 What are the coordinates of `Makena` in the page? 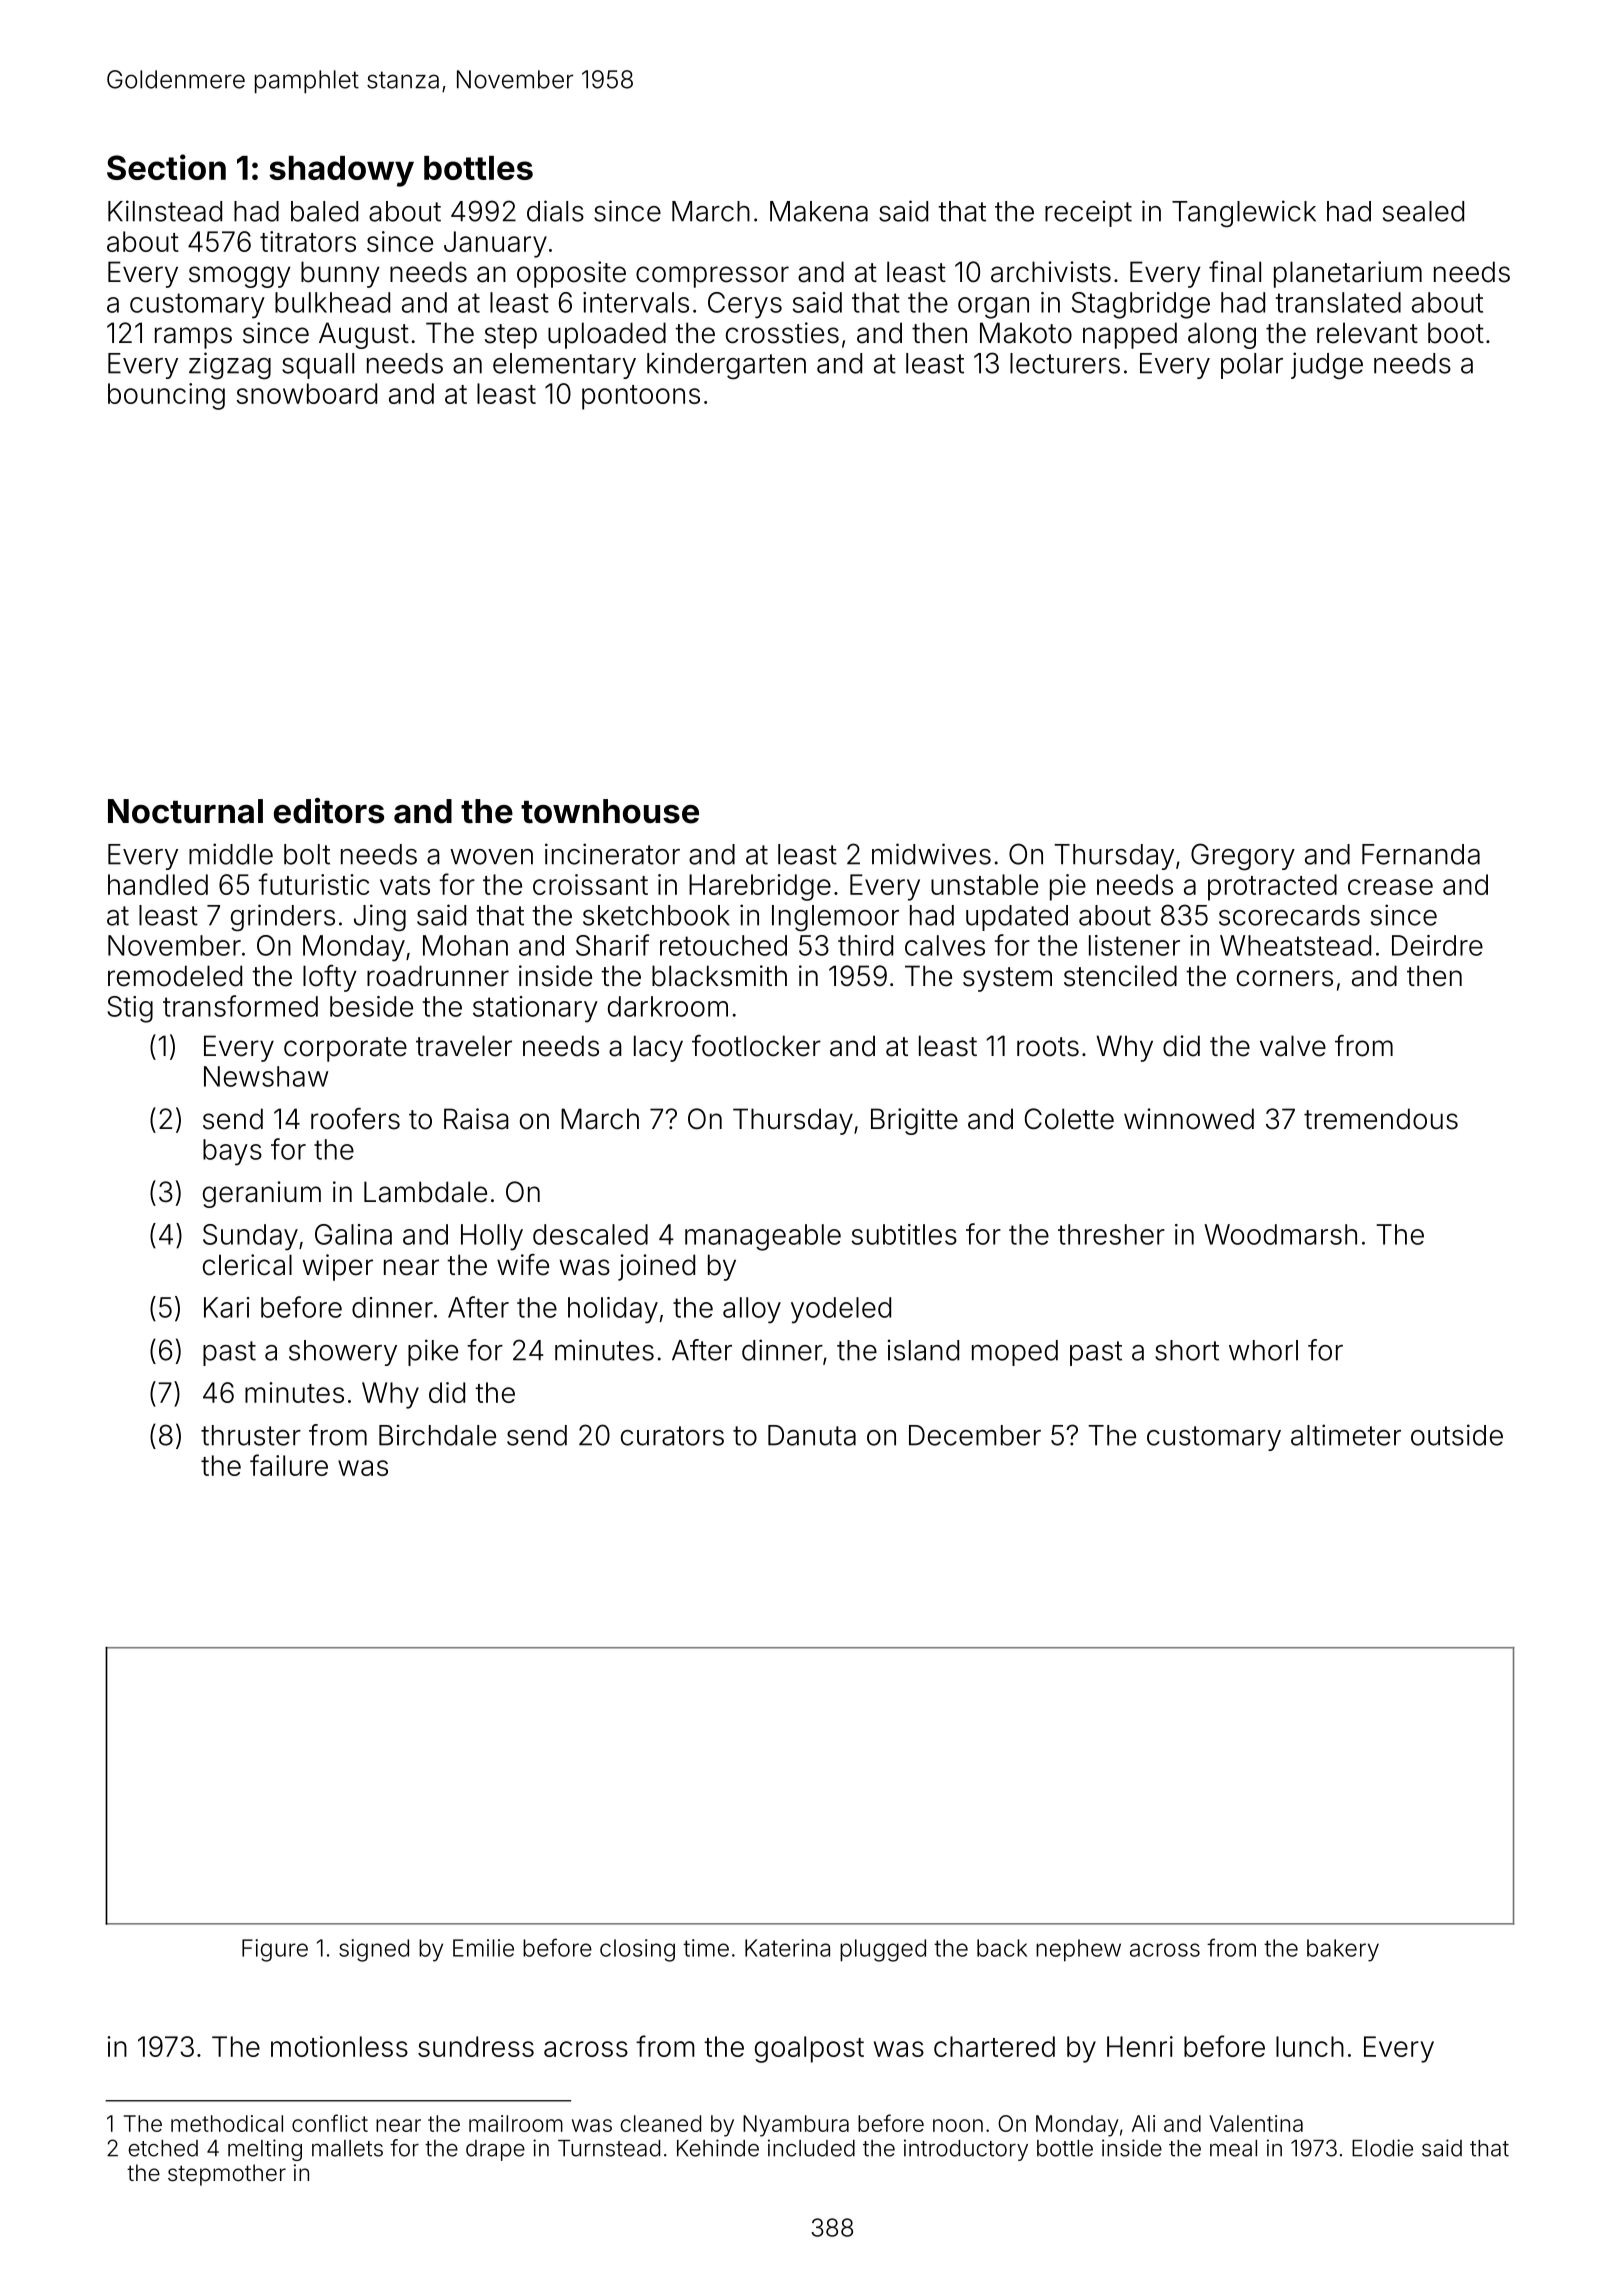 It's located at (819, 211).
